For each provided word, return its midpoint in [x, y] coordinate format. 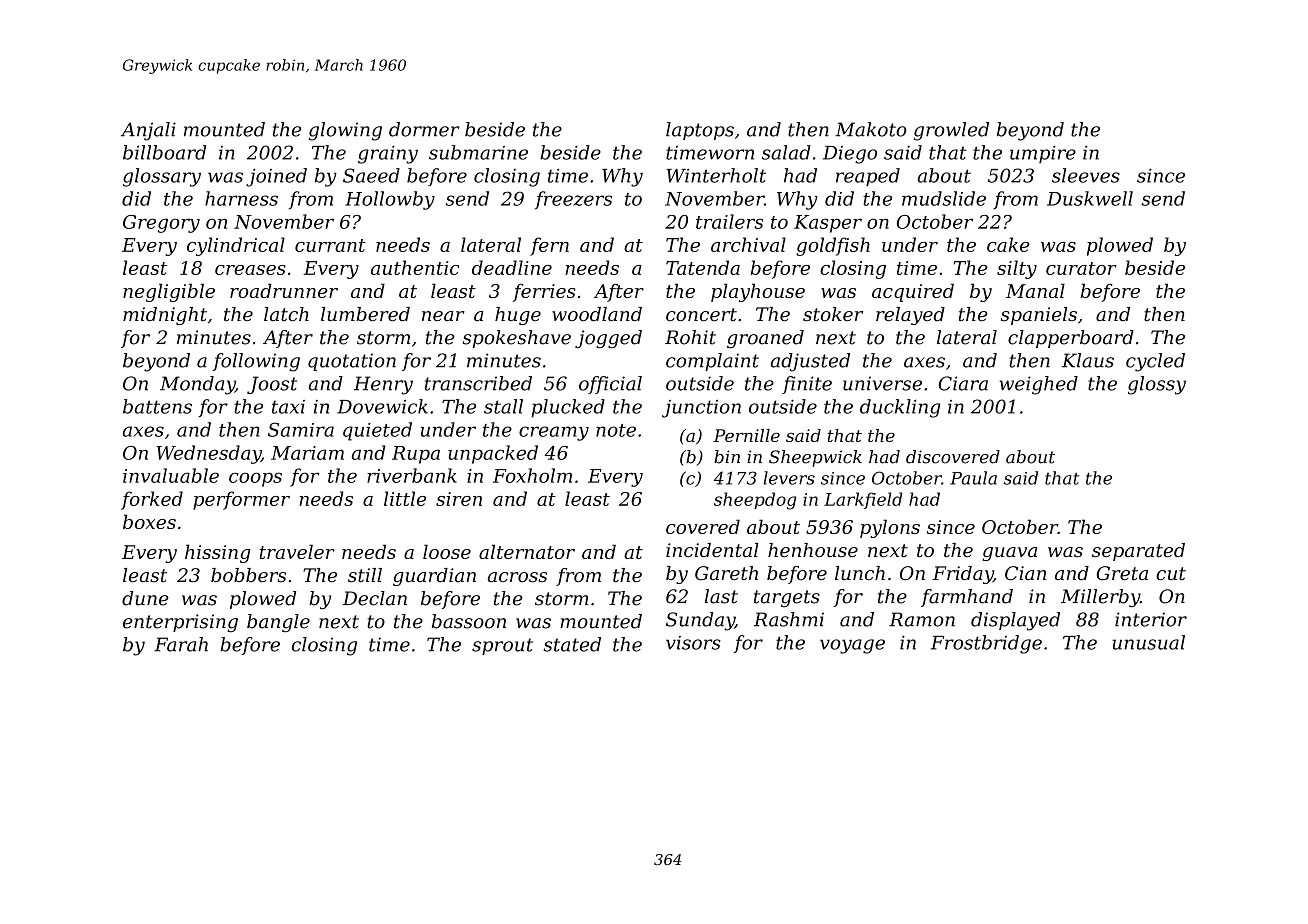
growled [951, 131]
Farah [181, 644]
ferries [544, 293]
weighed [1039, 385]
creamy [554, 433]
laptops [700, 131]
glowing [345, 131]
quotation [352, 362]
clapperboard [1071, 339]
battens [157, 406]
